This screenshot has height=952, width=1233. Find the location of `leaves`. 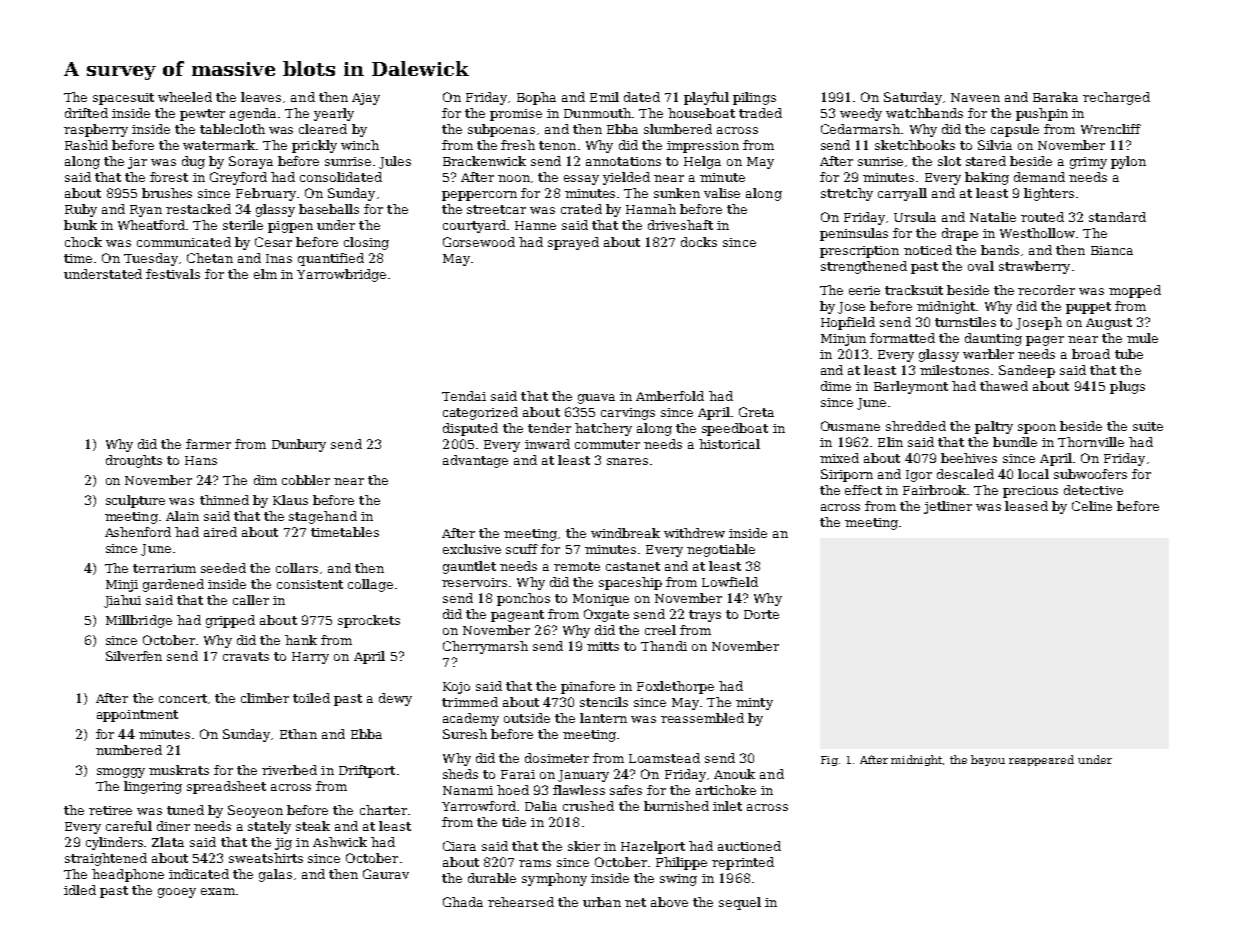

leaves is located at coordinates (261, 97).
